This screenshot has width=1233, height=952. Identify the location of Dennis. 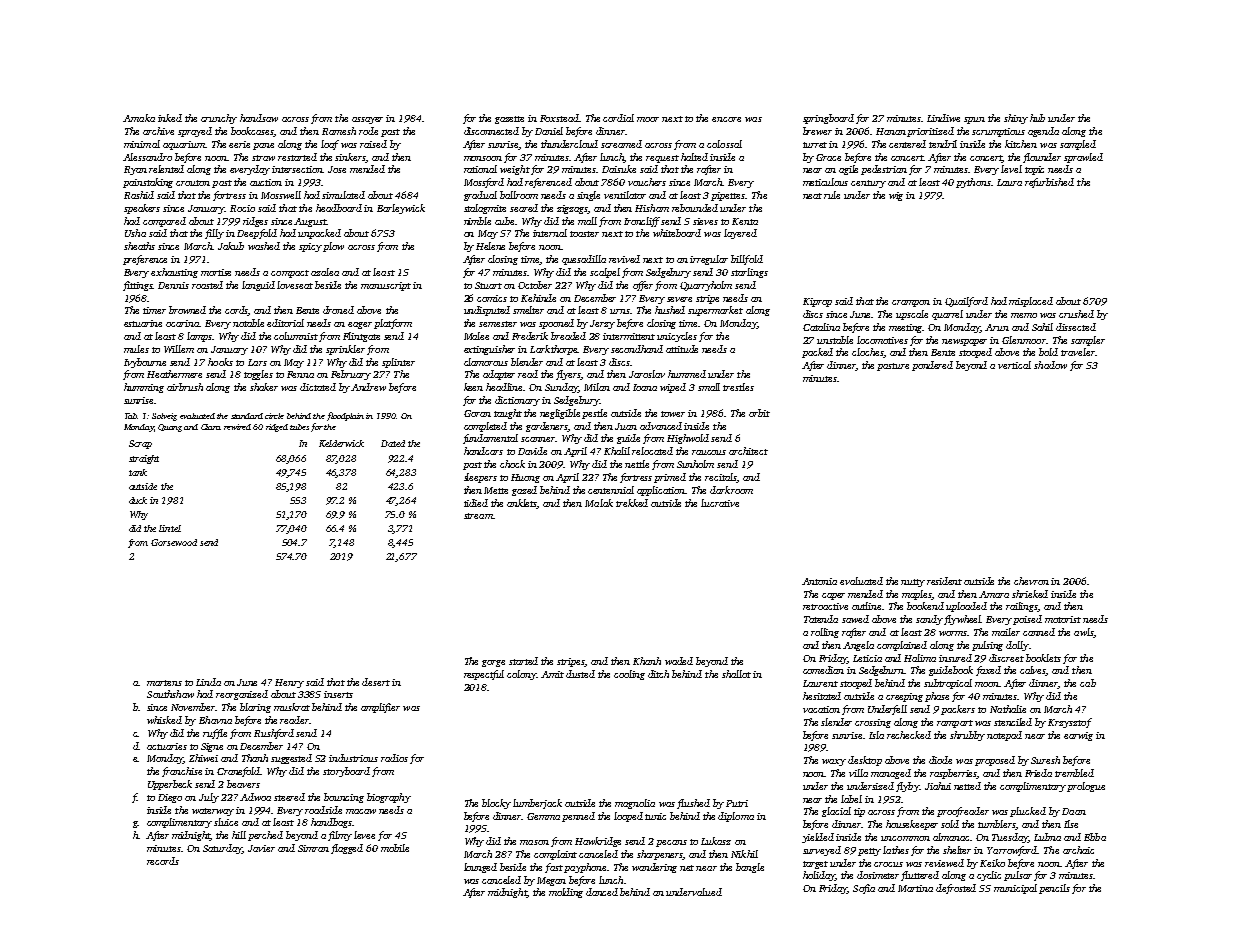
(173, 285).
